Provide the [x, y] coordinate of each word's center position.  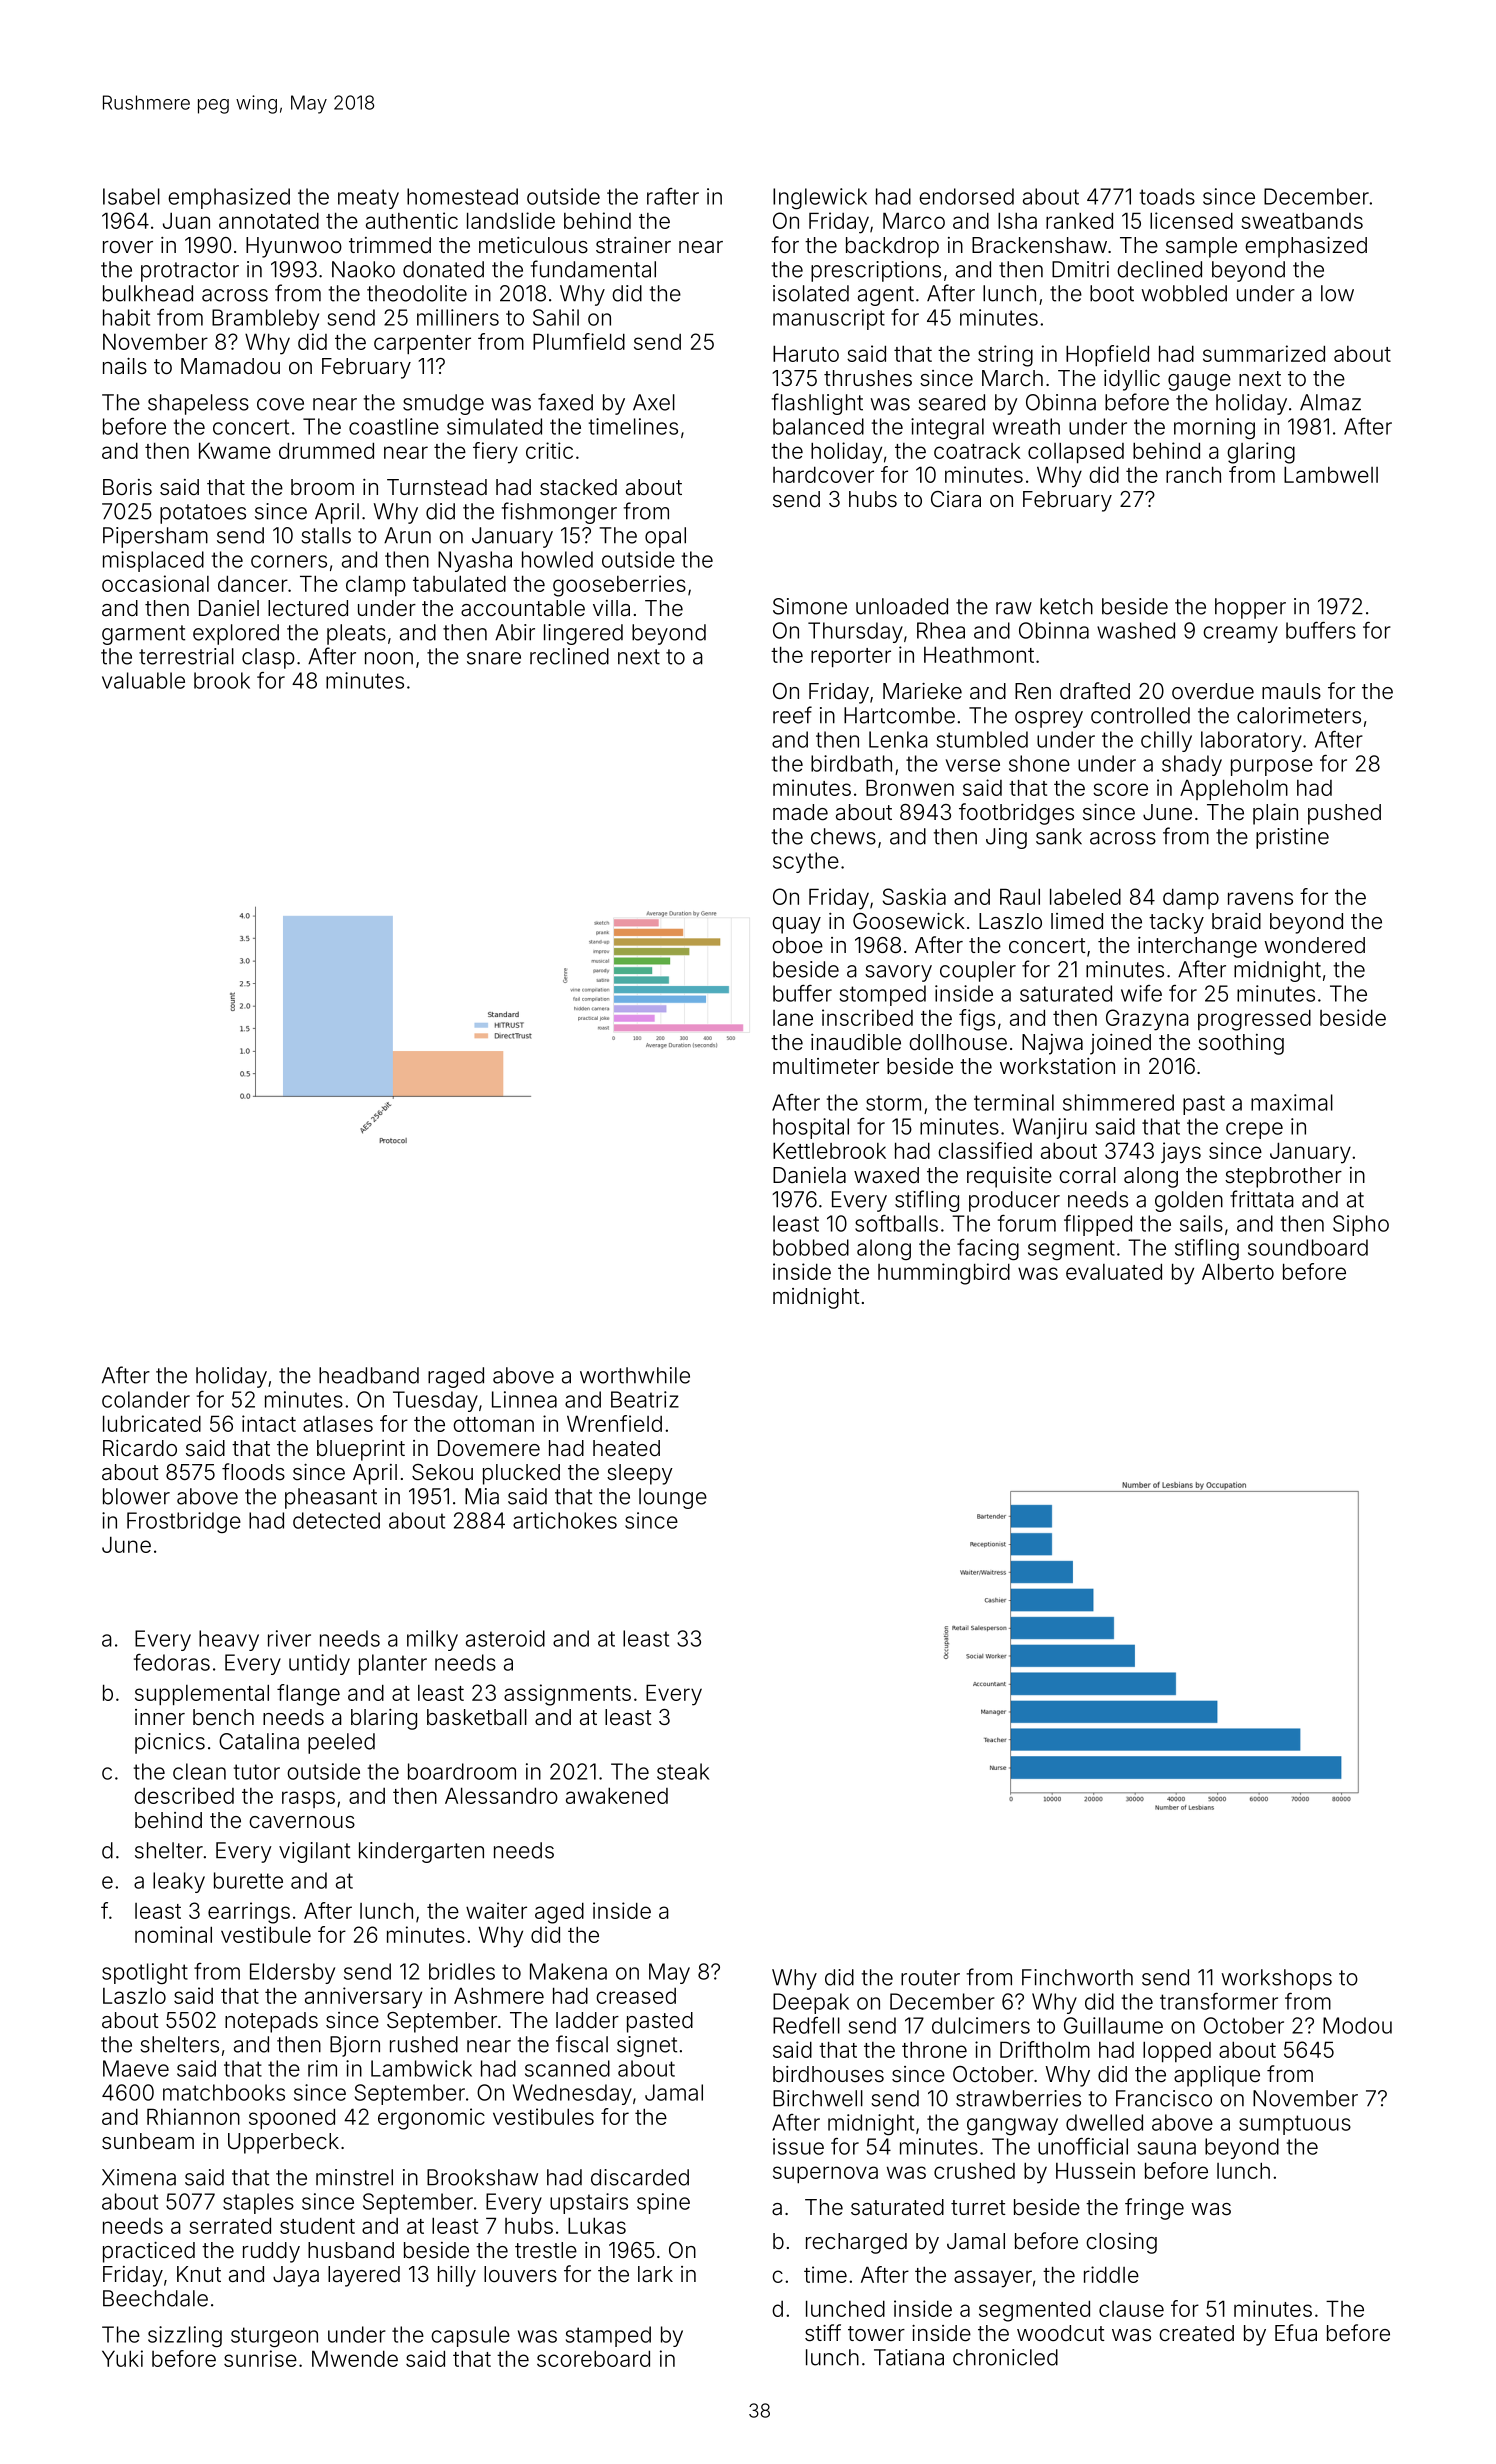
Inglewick [820, 198]
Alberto [1238, 1271]
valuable [143, 680]
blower [136, 1496]
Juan [186, 221]
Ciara [956, 499]
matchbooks [224, 2092]
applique [1217, 2076]
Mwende [355, 2358]
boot [1112, 293]
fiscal [582, 2044]
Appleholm [1234, 789]
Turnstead [437, 487]
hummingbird [944, 1274]
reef [792, 715]
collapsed [1076, 452]
